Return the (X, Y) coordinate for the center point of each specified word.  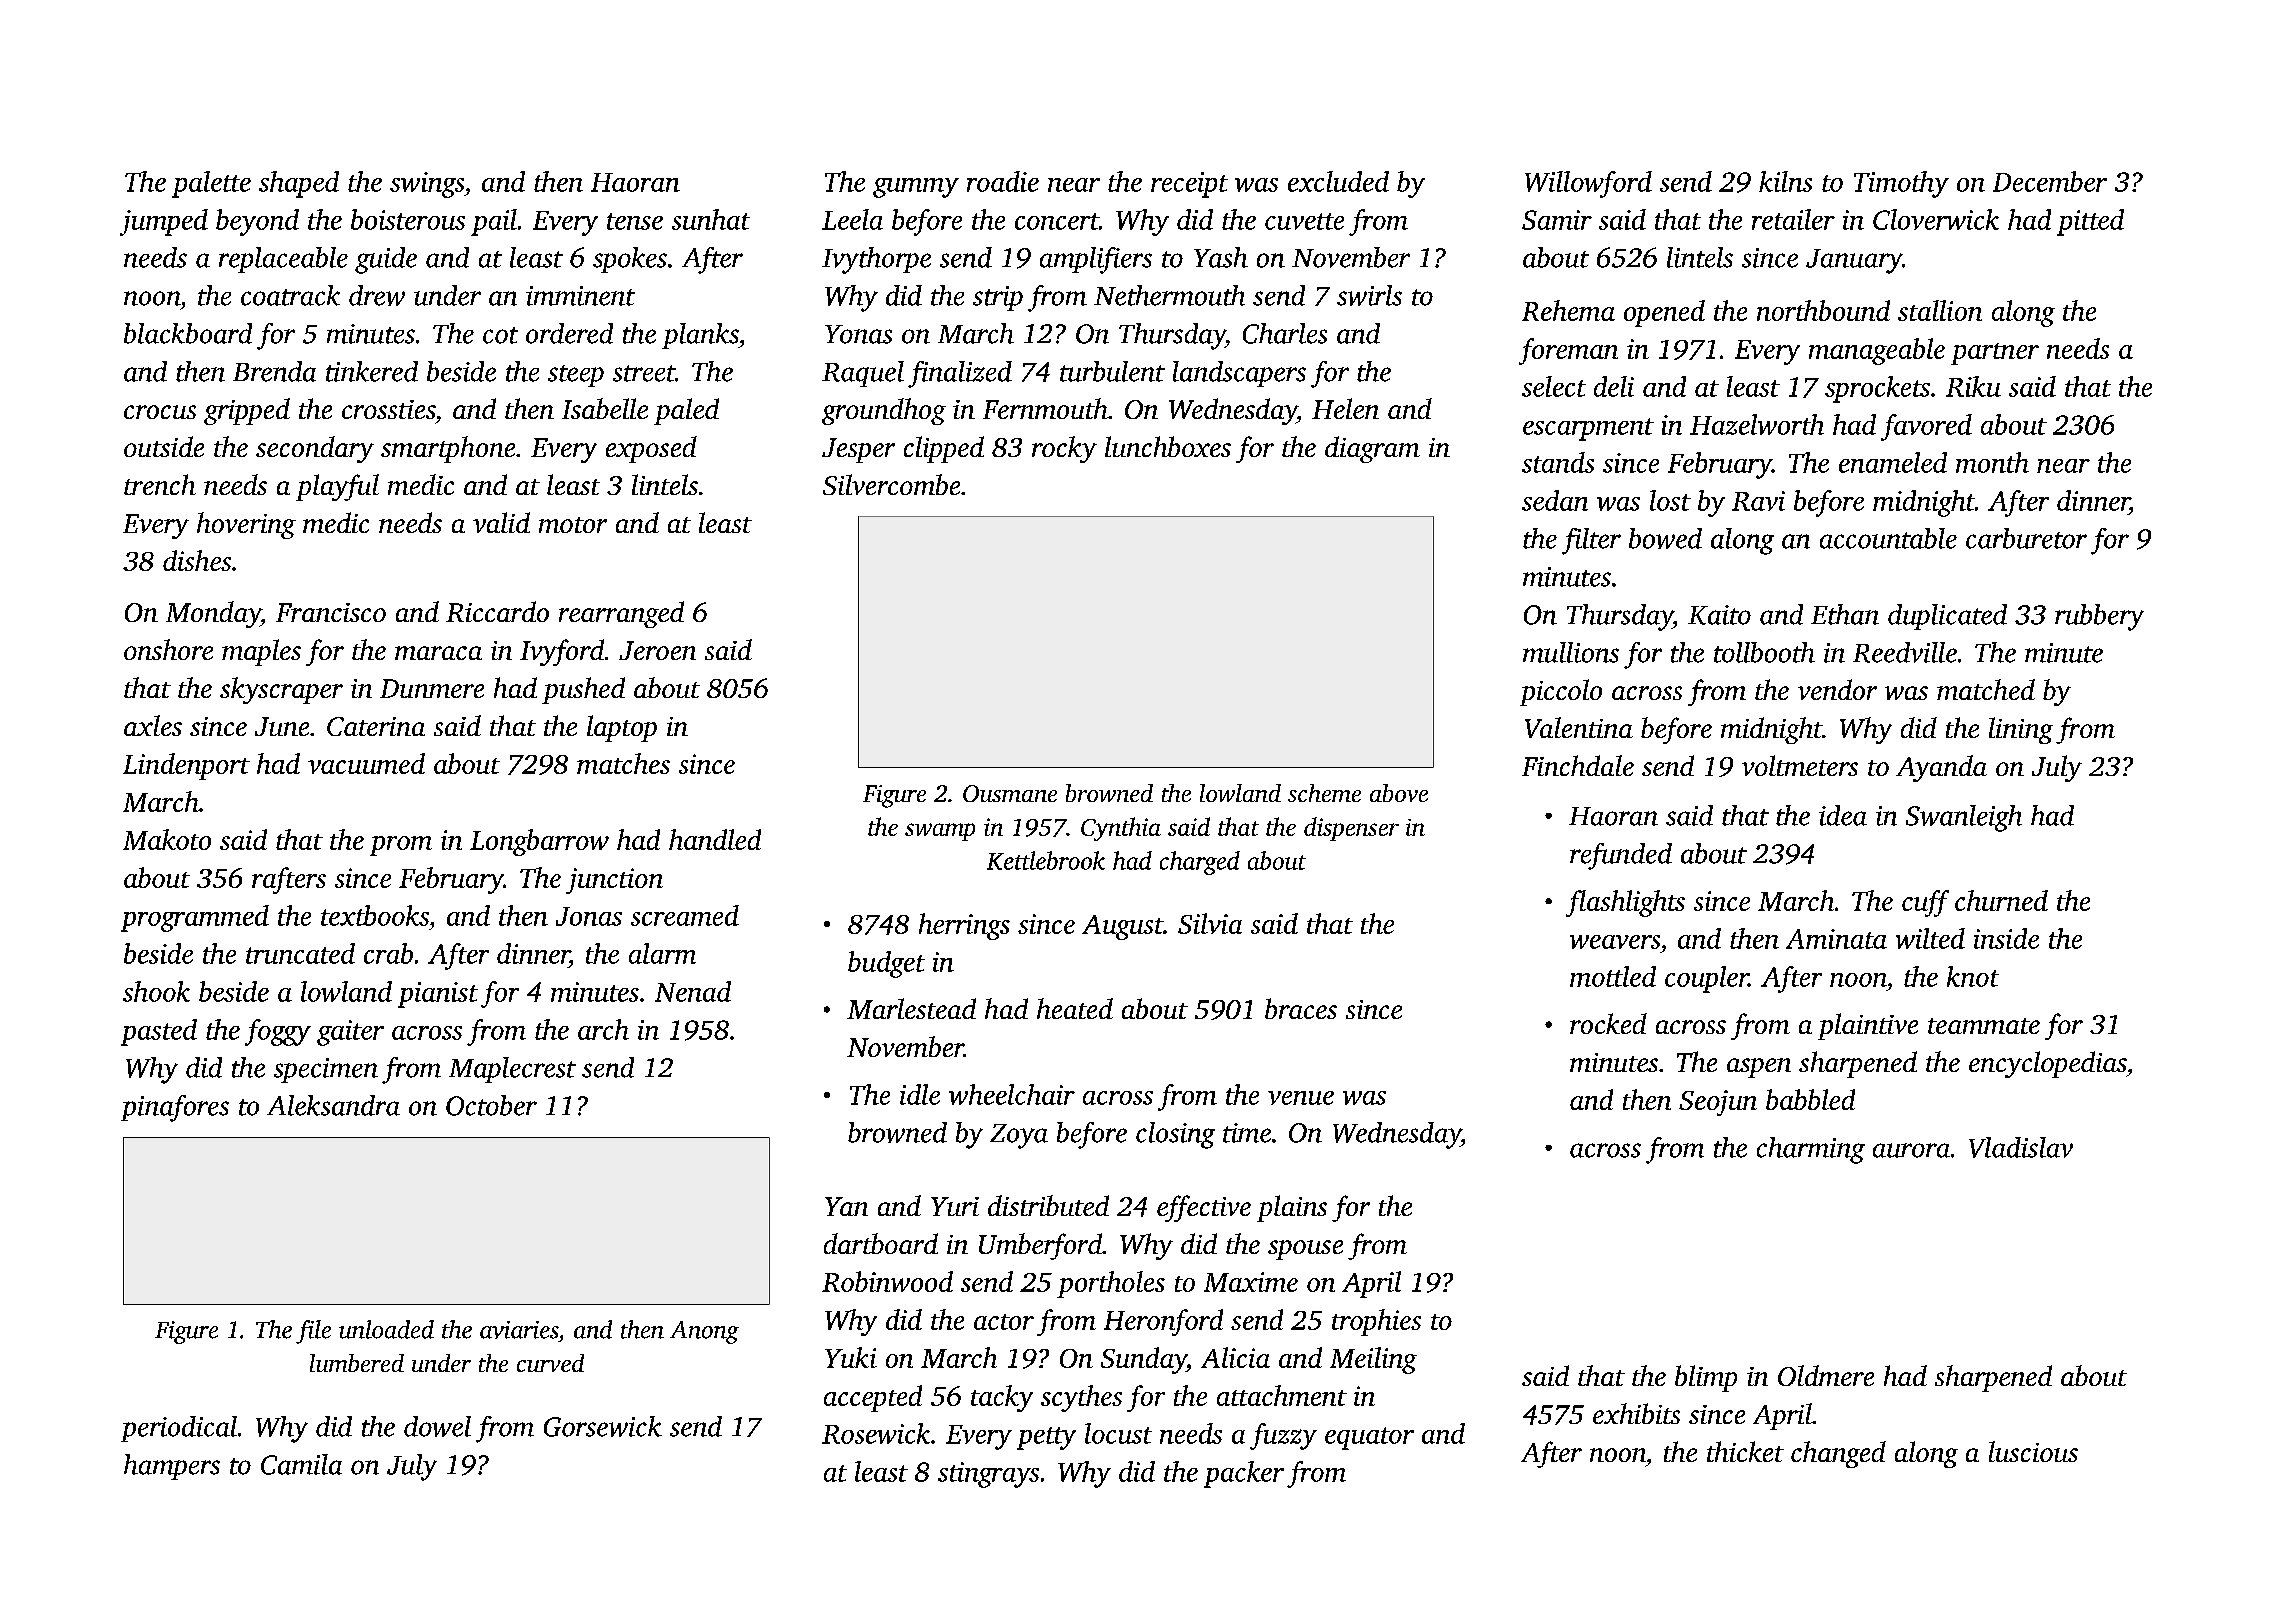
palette (211, 184)
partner (1995, 354)
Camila (301, 1464)
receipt (1189, 185)
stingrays (988, 1475)
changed (1838, 1454)
